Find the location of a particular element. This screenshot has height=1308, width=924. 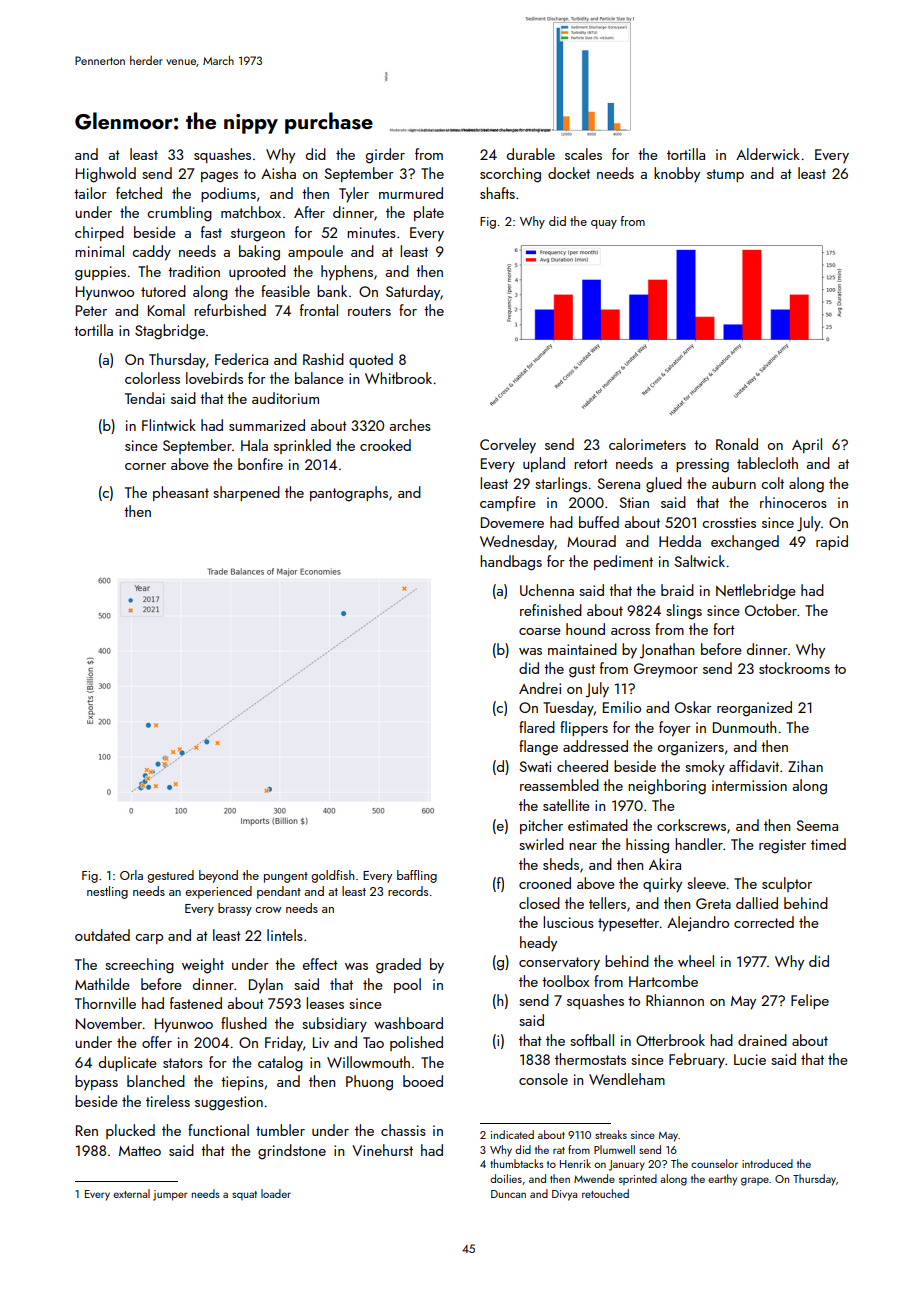

durable is located at coordinates (531, 154).
